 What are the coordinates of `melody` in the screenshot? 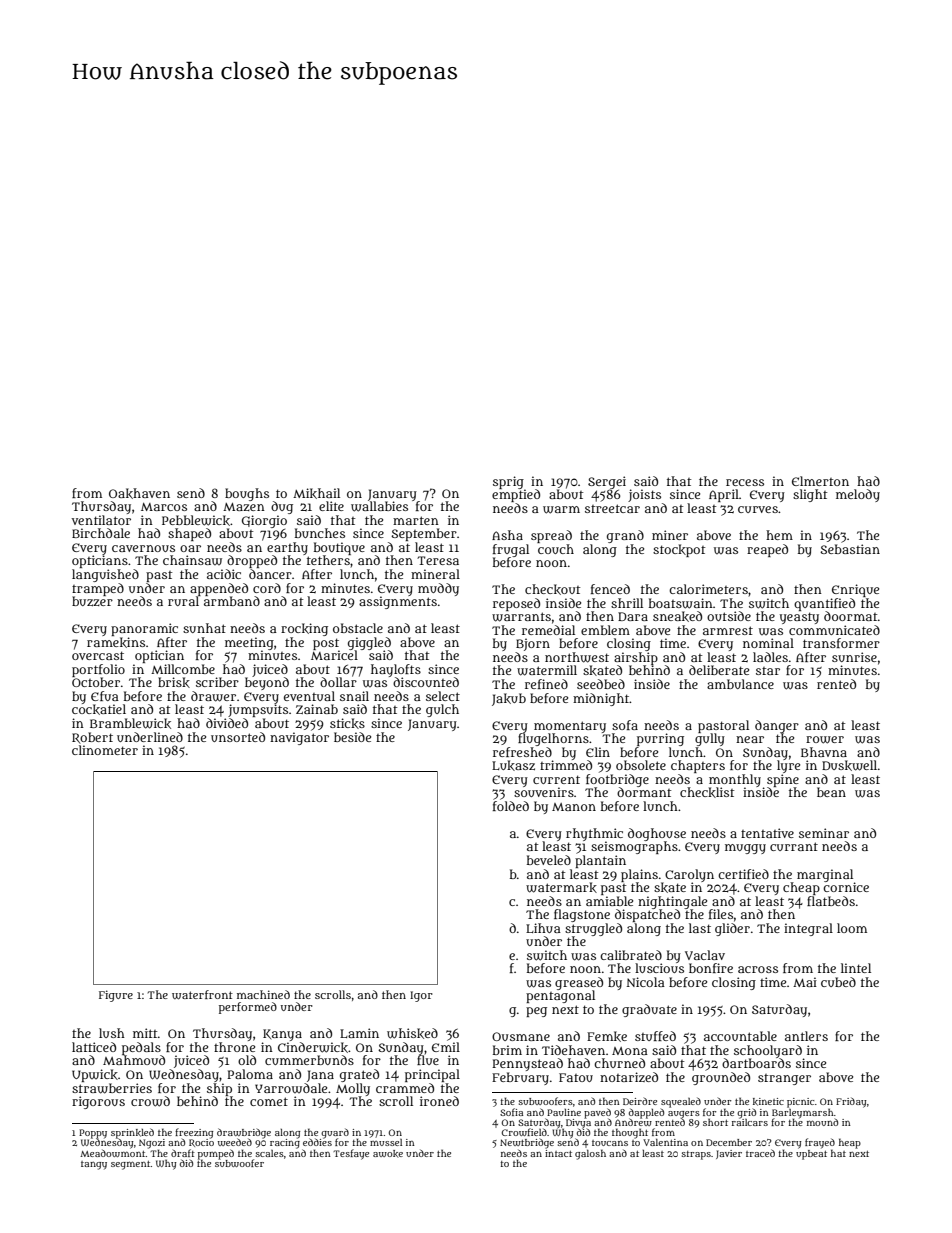 It's located at (858, 495).
